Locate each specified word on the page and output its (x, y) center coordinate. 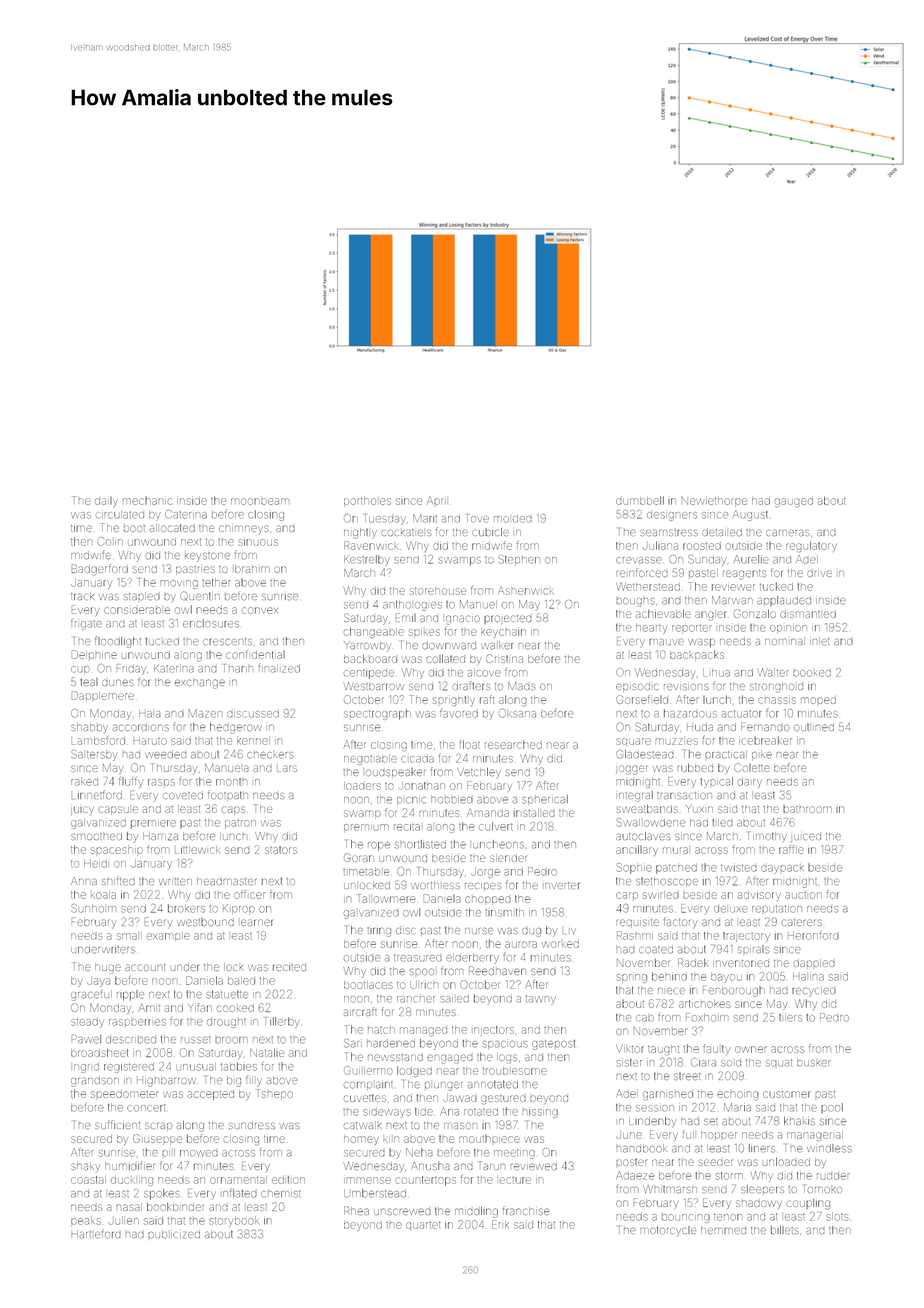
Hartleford (96, 1233)
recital (407, 827)
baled (241, 981)
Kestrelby (367, 560)
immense (367, 1180)
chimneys (244, 529)
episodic (637, 687)
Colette (751, 767)
